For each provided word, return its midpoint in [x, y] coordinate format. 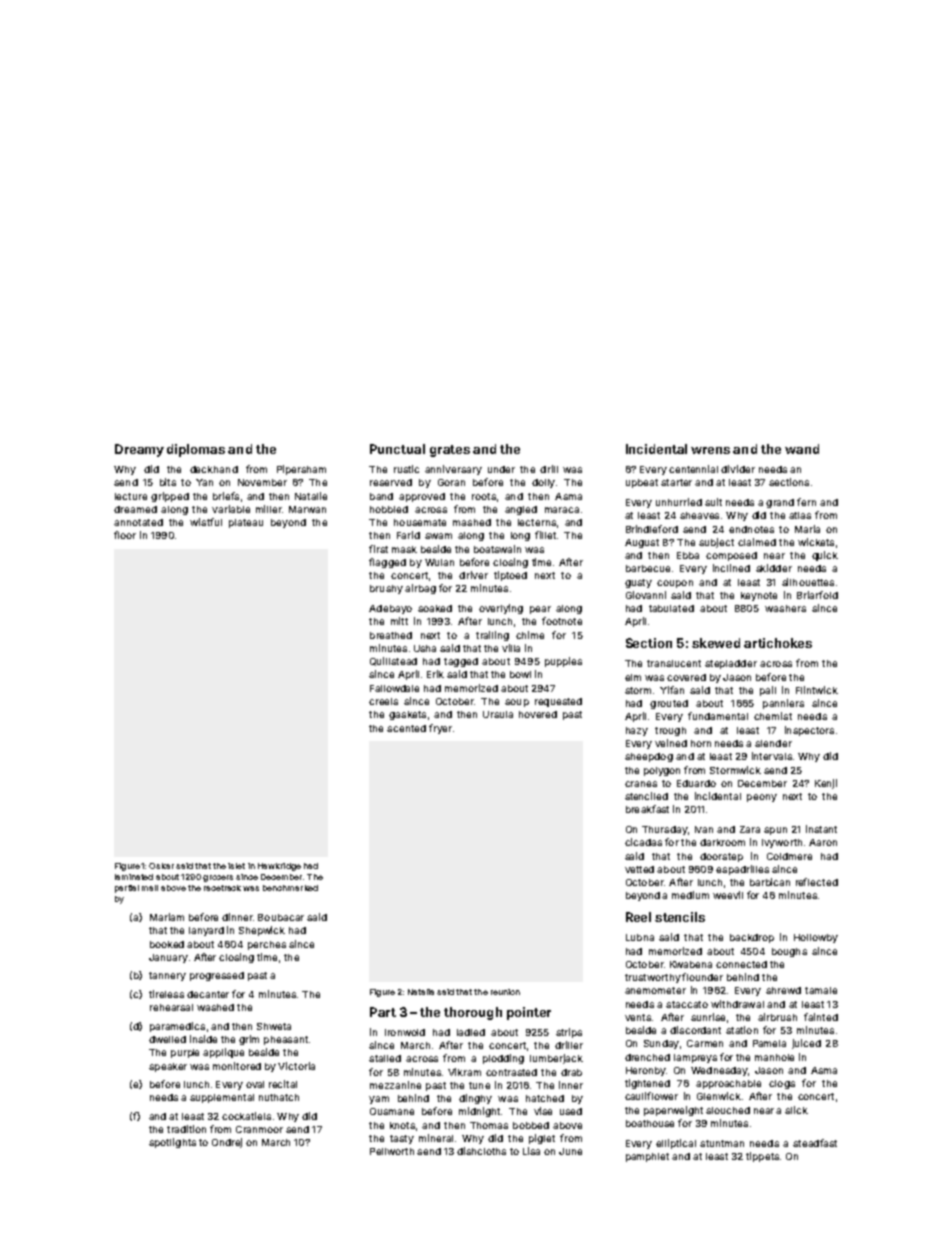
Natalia [421, 992]
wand [802, 449]
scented [406, 728]
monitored [237, 1066]
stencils [680, 917]
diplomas [196, 450]
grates [450, 451]
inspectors [809, 731]
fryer [440, 729]
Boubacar [281, 917]
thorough [473, 1013]
